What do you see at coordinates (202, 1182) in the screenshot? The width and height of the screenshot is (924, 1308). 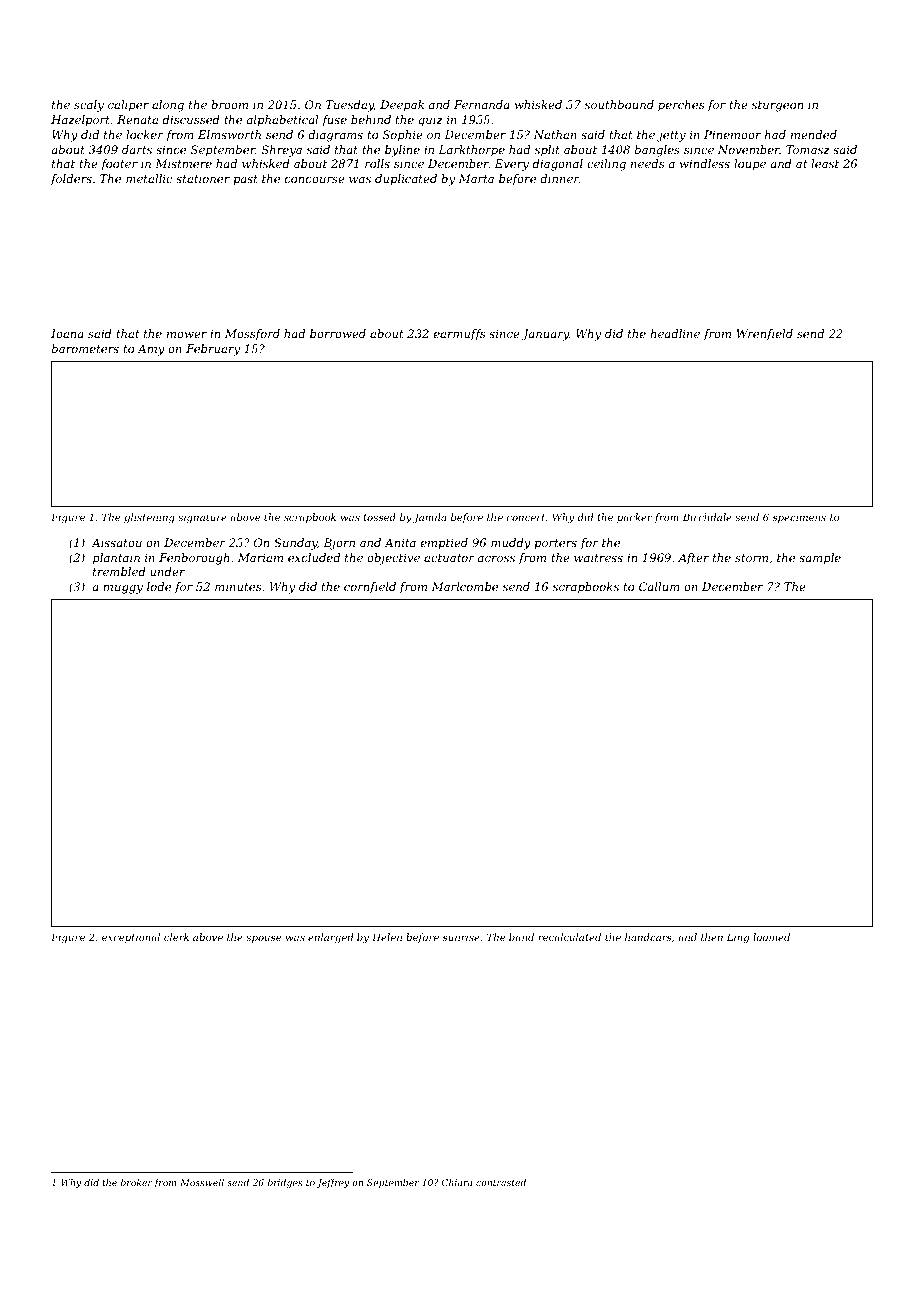 I see `Mosswell` at bounding box center [202, 1182].
